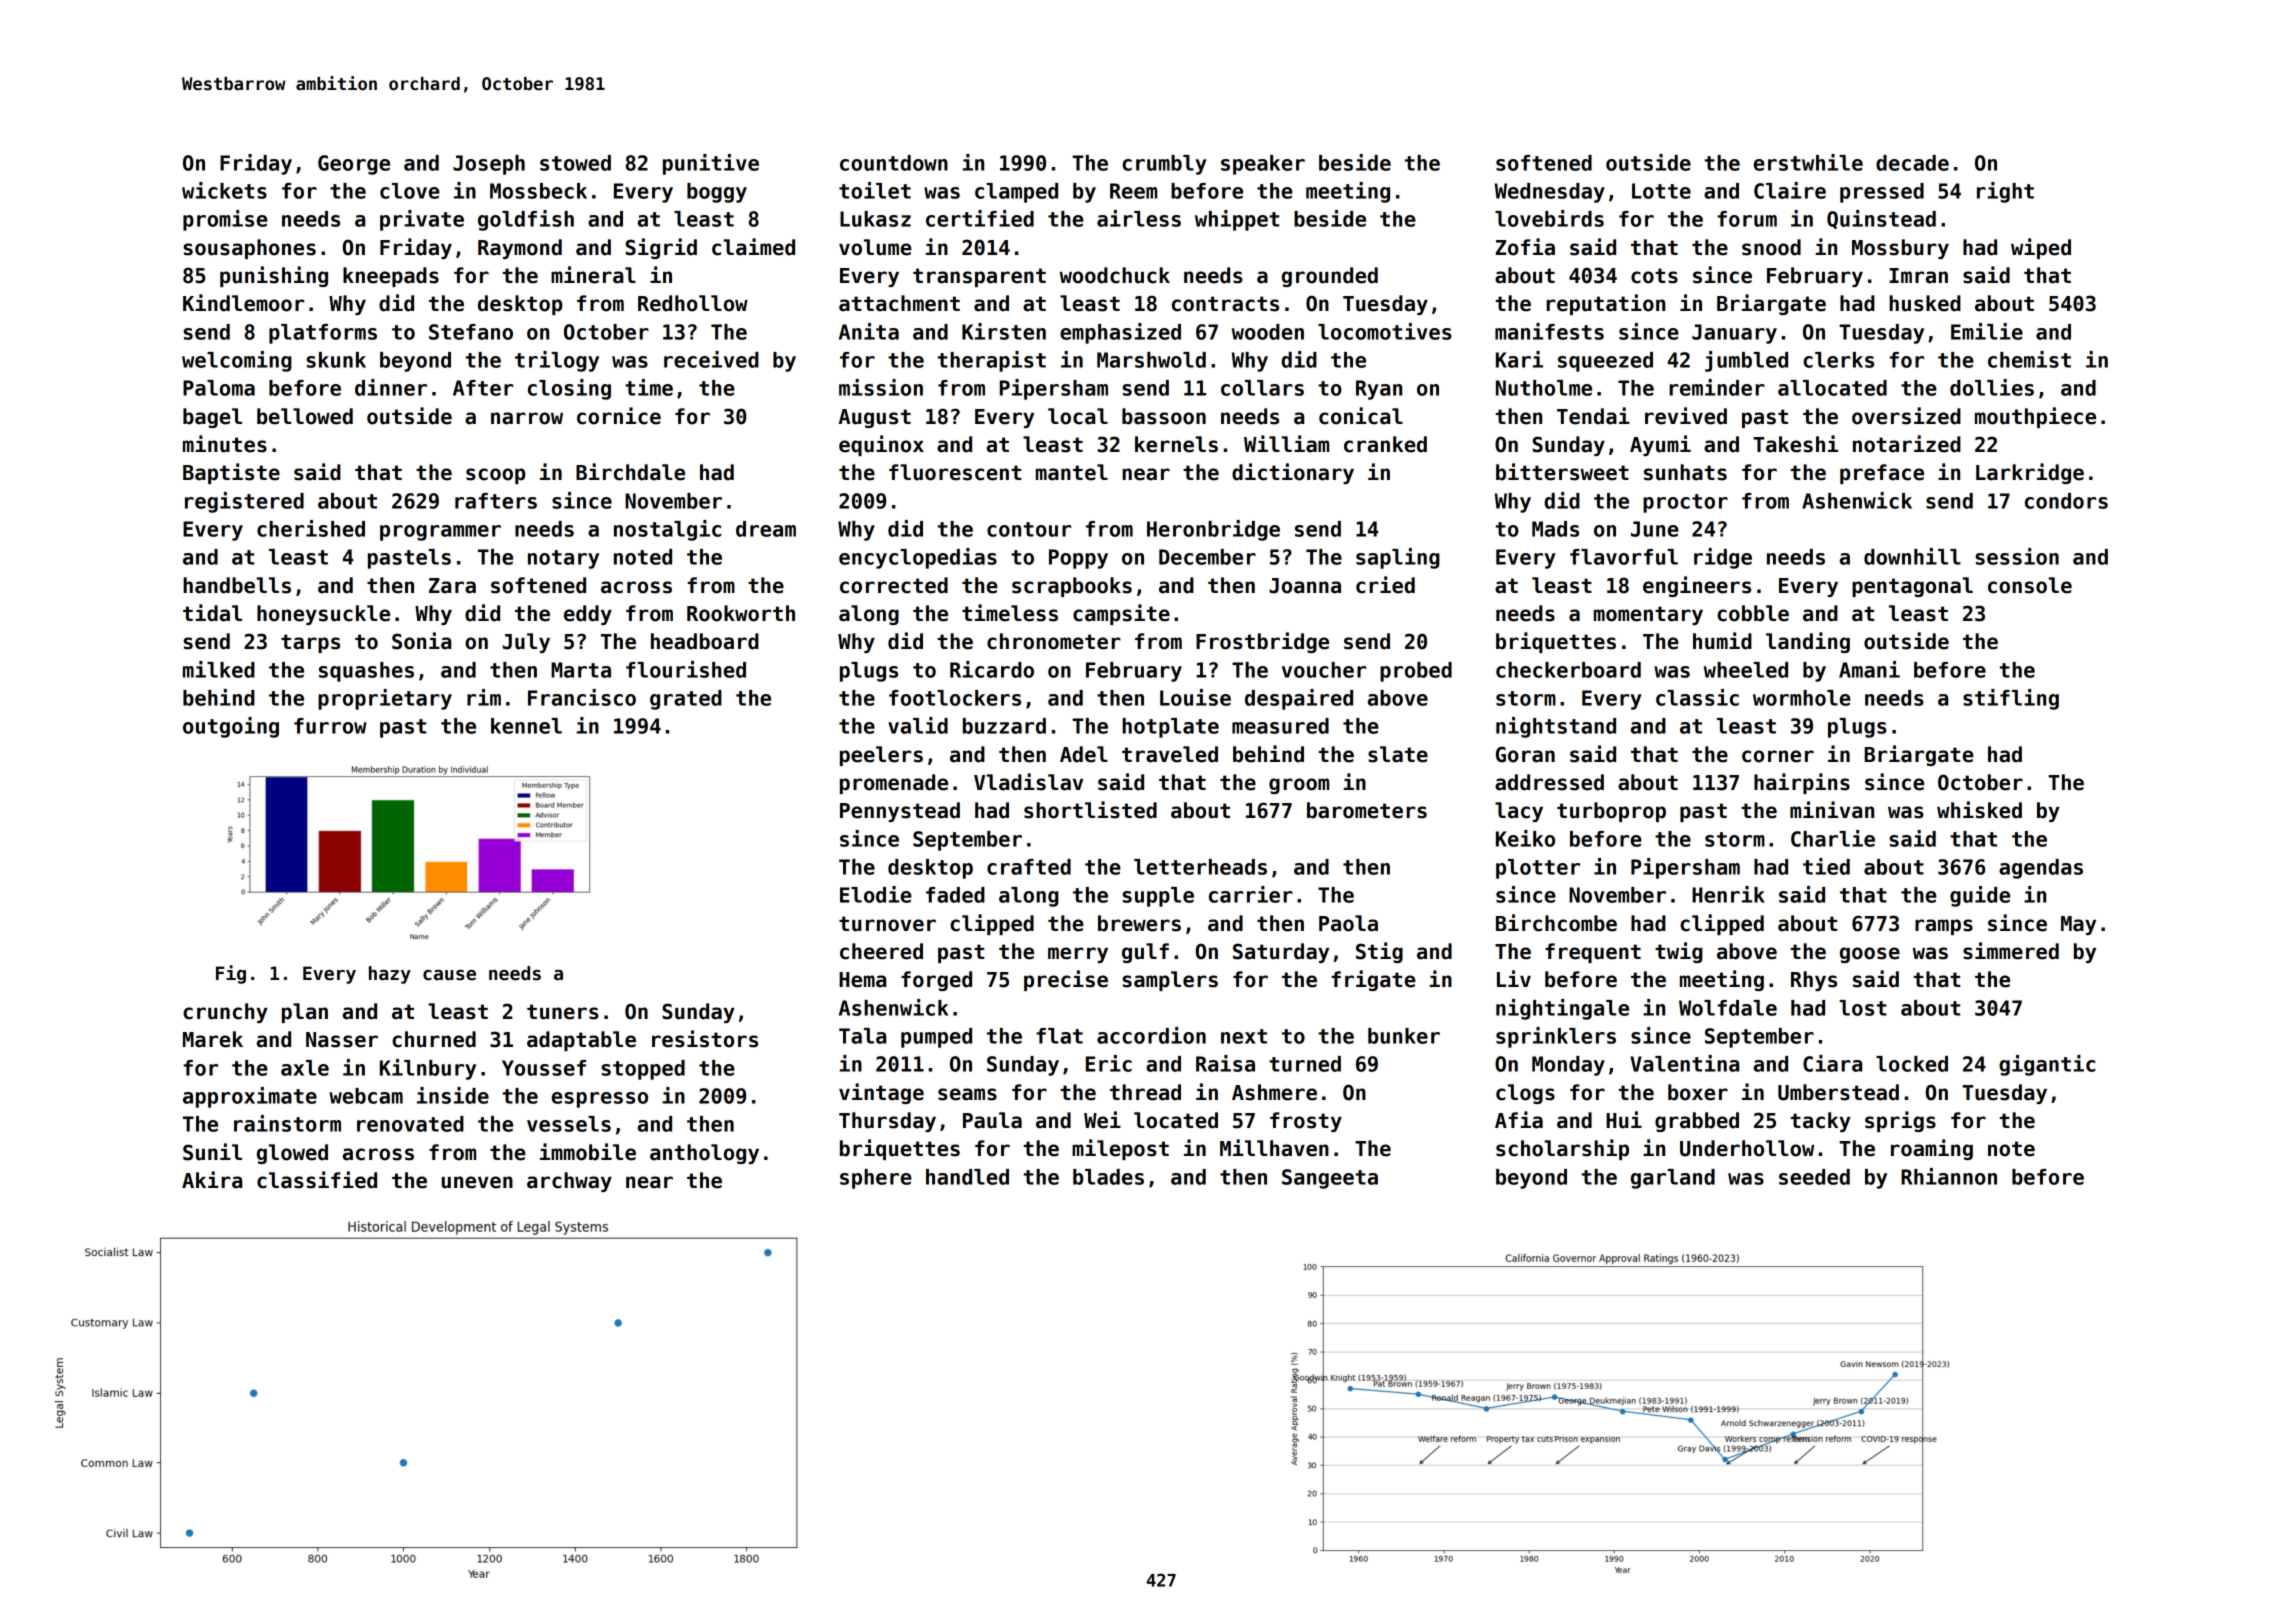 The height and width of the page is (1620, 2292). What do you see at coordinates (1028, 782) in the page?
I see `Vladislav` at bounding box center [1028, 782].
